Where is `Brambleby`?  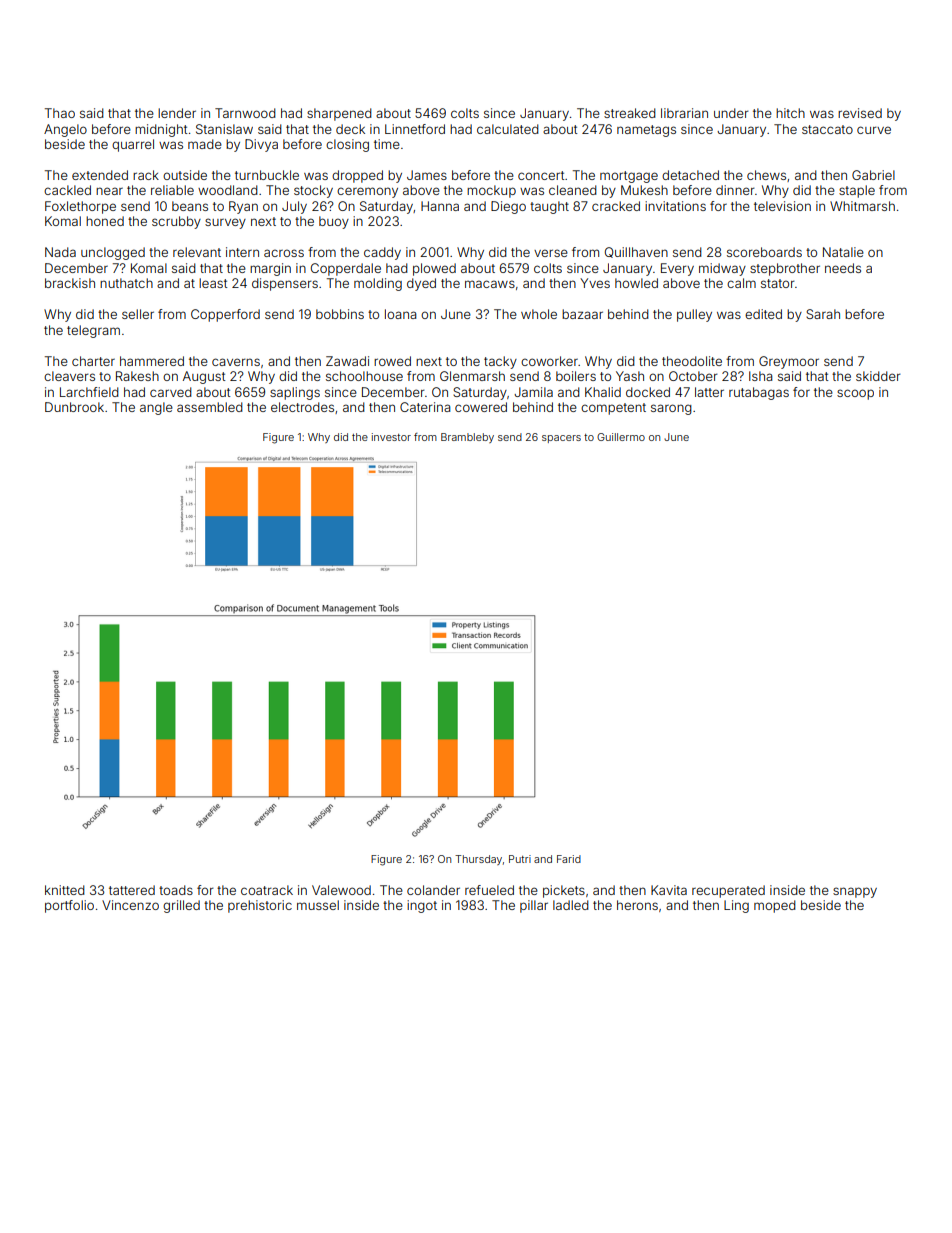
Brambleby is located at coordinates (467, 438).
